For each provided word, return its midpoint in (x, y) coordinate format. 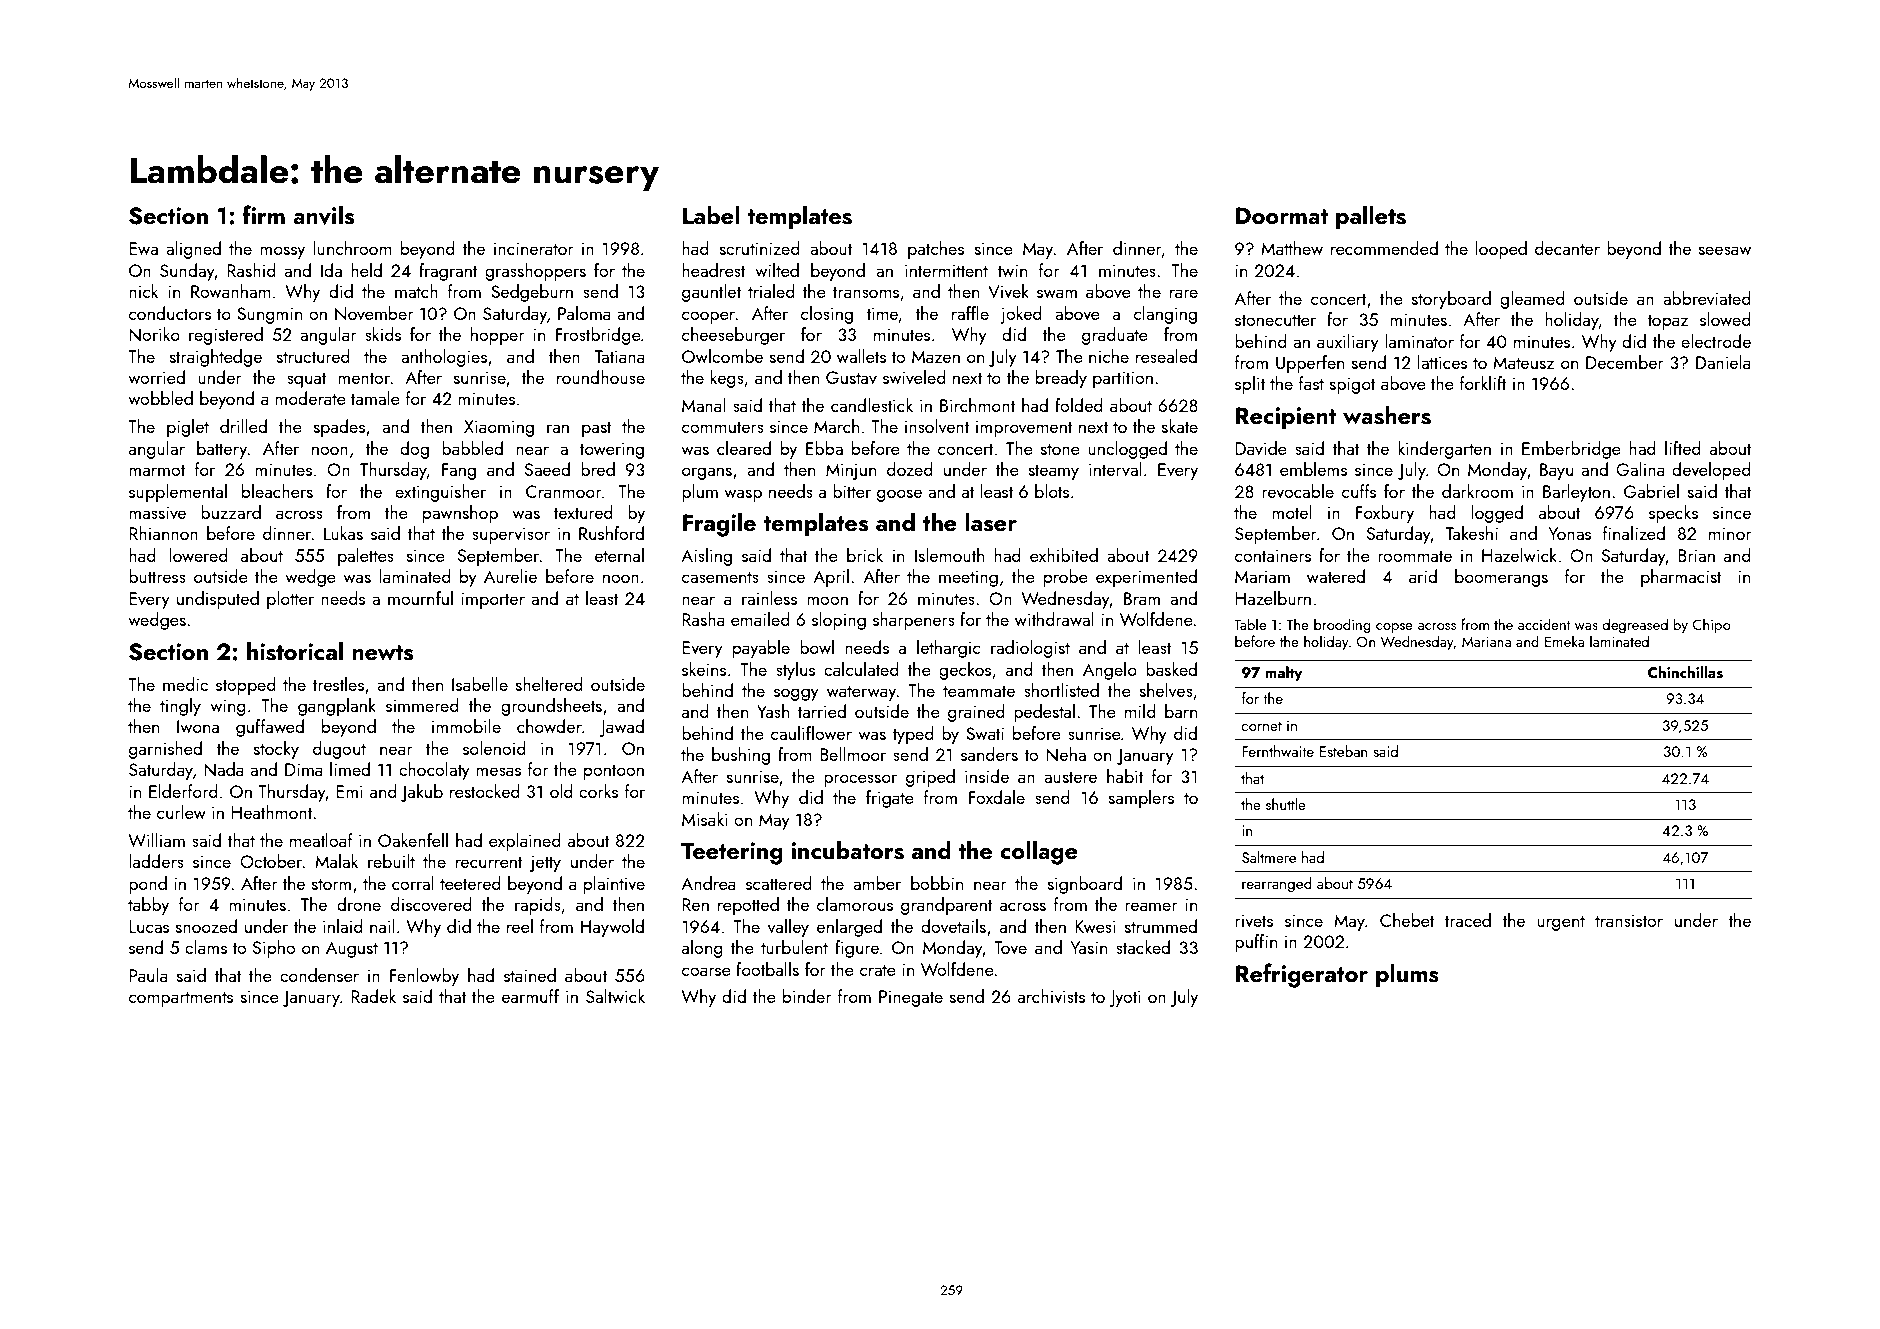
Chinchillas (1685, 672)
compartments (181, 999)
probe (1066, 578)
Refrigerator (1302, 975)
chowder (549, 726)
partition (1123, 379)
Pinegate (911, 998)
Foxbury (1385, 514)
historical (295, 651)
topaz (1667, 322)
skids (383, 334)
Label (711, 214)
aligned (193, 250)
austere (1070, 777)
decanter (1567, 248)
